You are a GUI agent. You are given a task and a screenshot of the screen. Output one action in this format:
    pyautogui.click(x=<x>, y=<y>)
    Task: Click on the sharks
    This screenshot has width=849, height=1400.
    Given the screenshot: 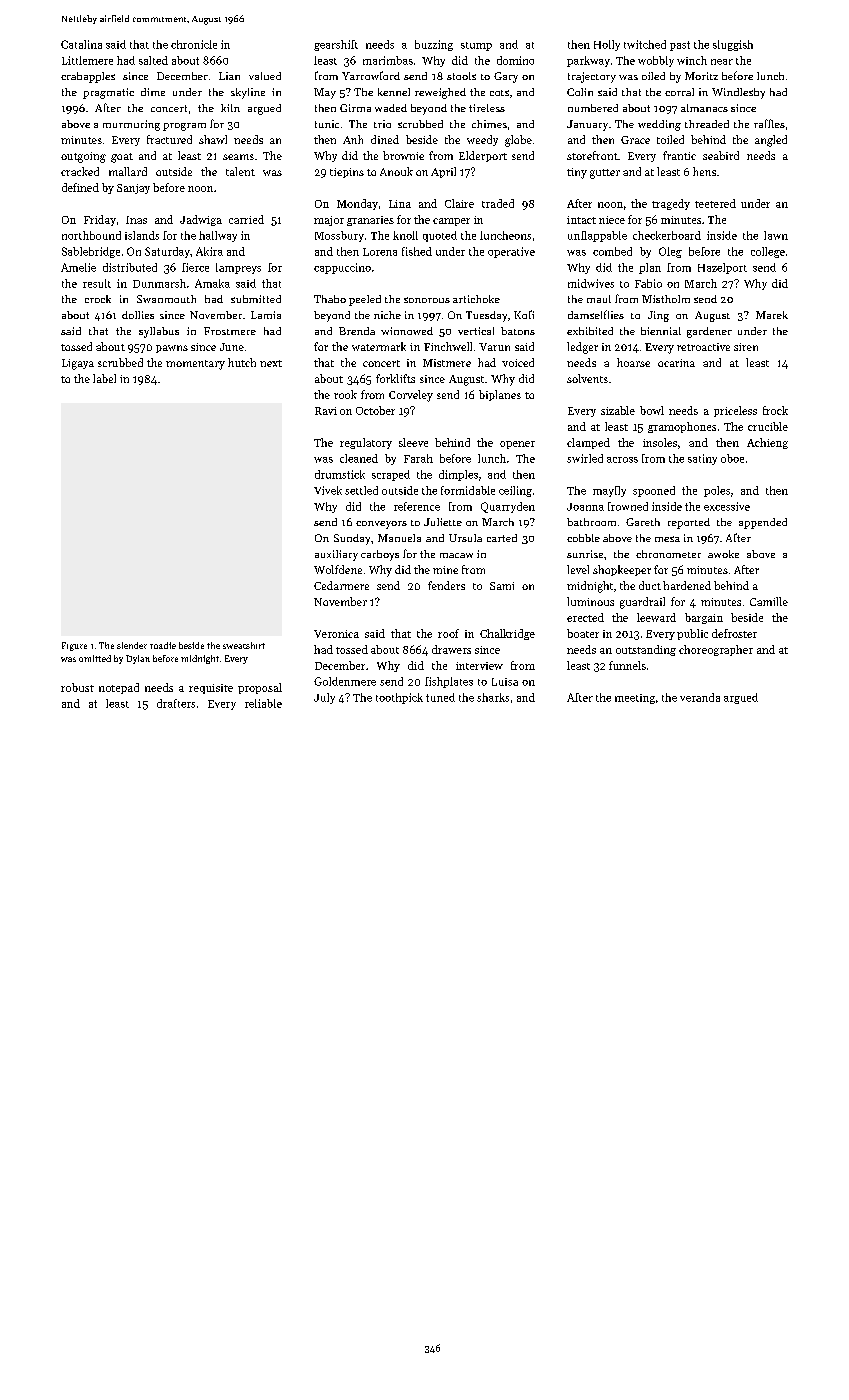 What is the action you would take?
    pyautogui.click(x=493, y=697)
